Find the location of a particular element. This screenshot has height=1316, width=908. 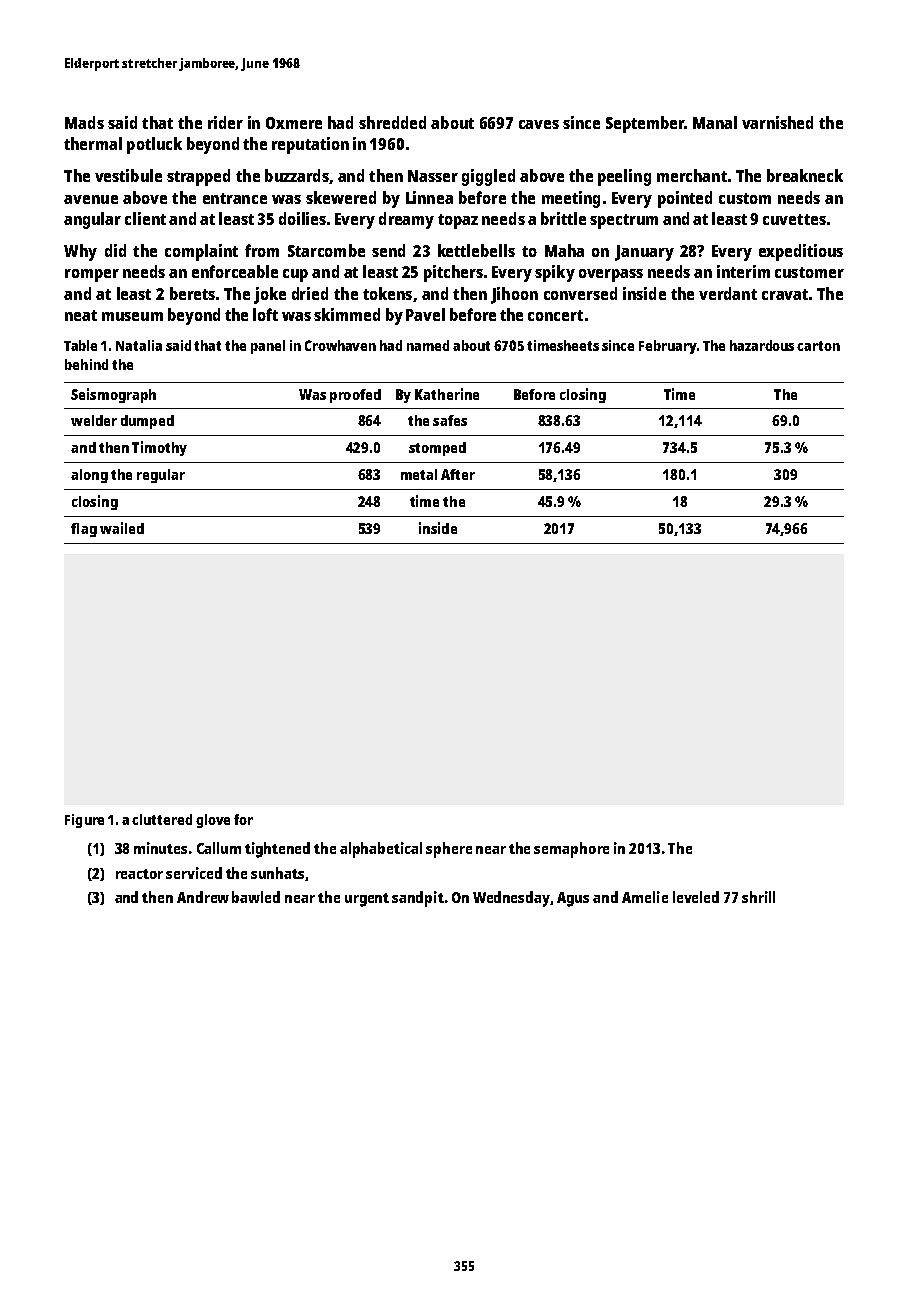

Oxmere is located at coordinates (294, 123).
